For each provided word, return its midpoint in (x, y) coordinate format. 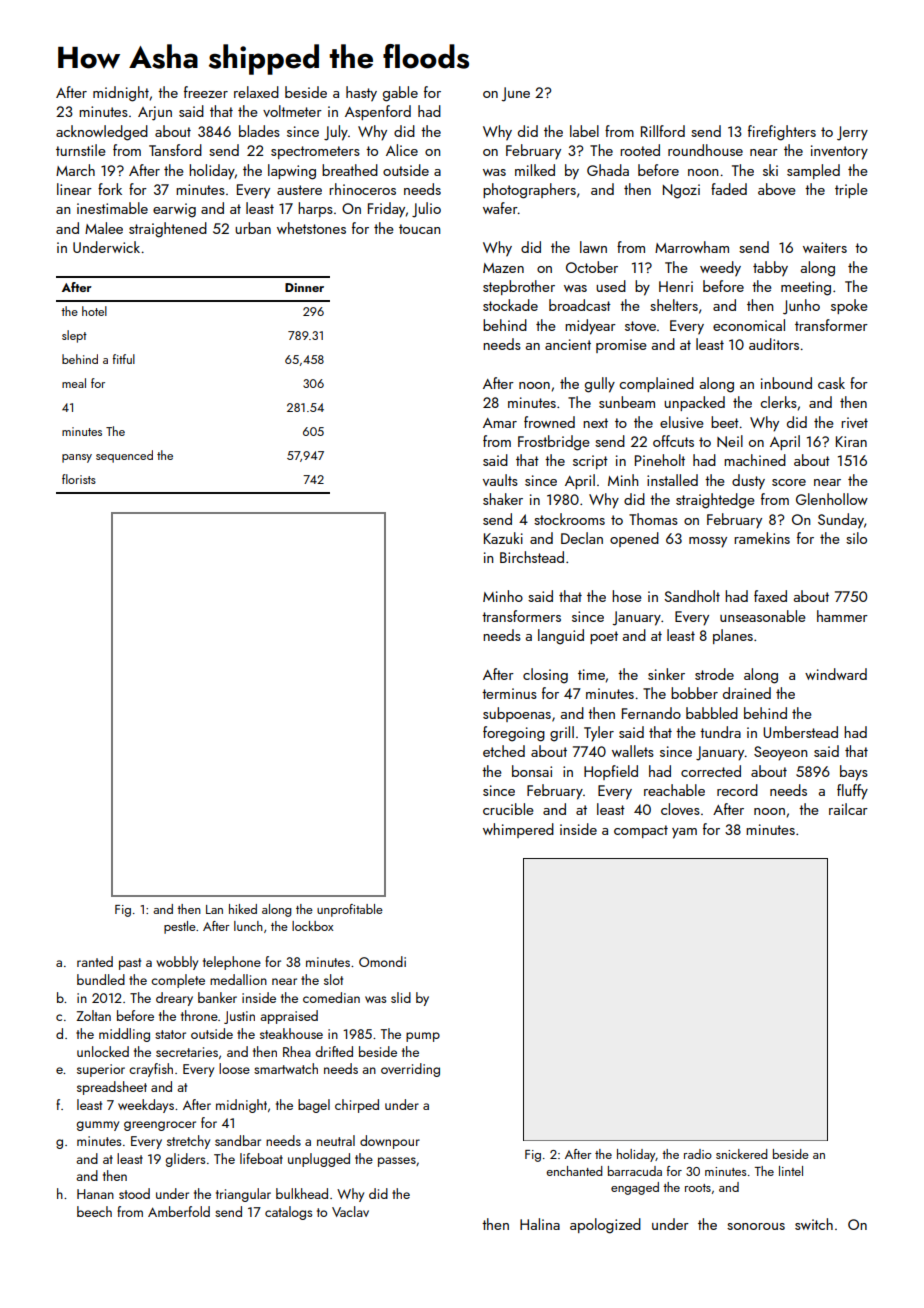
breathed (350, 170)
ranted (95, 961)
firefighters (782, 133)
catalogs (288, 1213)
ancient (568, 344)
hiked (243, 909)
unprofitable (350, 910)
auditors (774, 344)
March (75, 170)
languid (561, 637)
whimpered (518, 830)
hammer (842, 616)
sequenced (124, 456)
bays (854, 773)
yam (684, 833)
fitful (124, 359)
